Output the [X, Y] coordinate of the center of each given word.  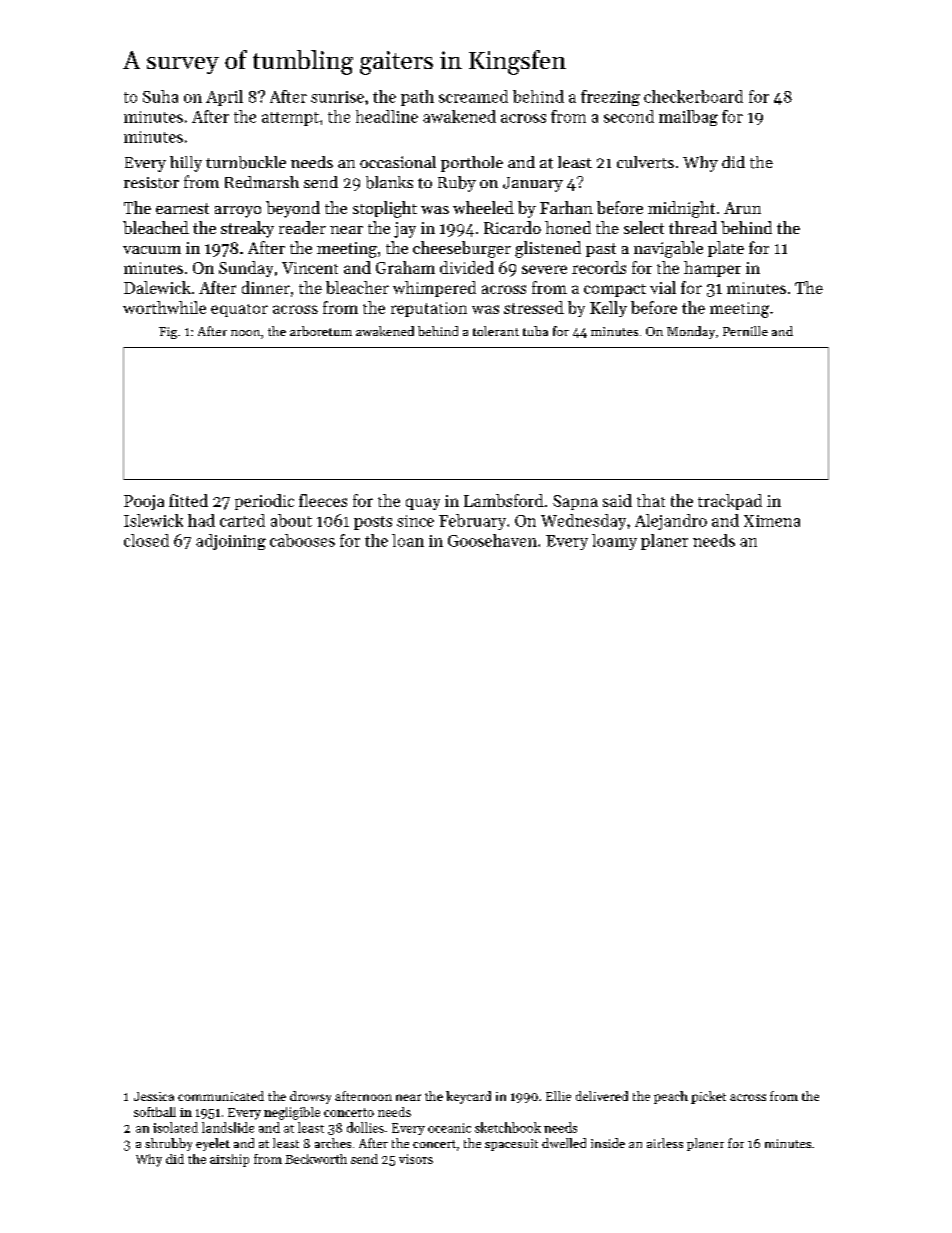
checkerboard [693, 96]
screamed [473, 96]
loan [408, 540]
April [224, 98]
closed [146, 540]
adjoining [231, 542]
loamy [614, 542]
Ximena [772, 521]
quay [423, 504]
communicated [221, 1096]
